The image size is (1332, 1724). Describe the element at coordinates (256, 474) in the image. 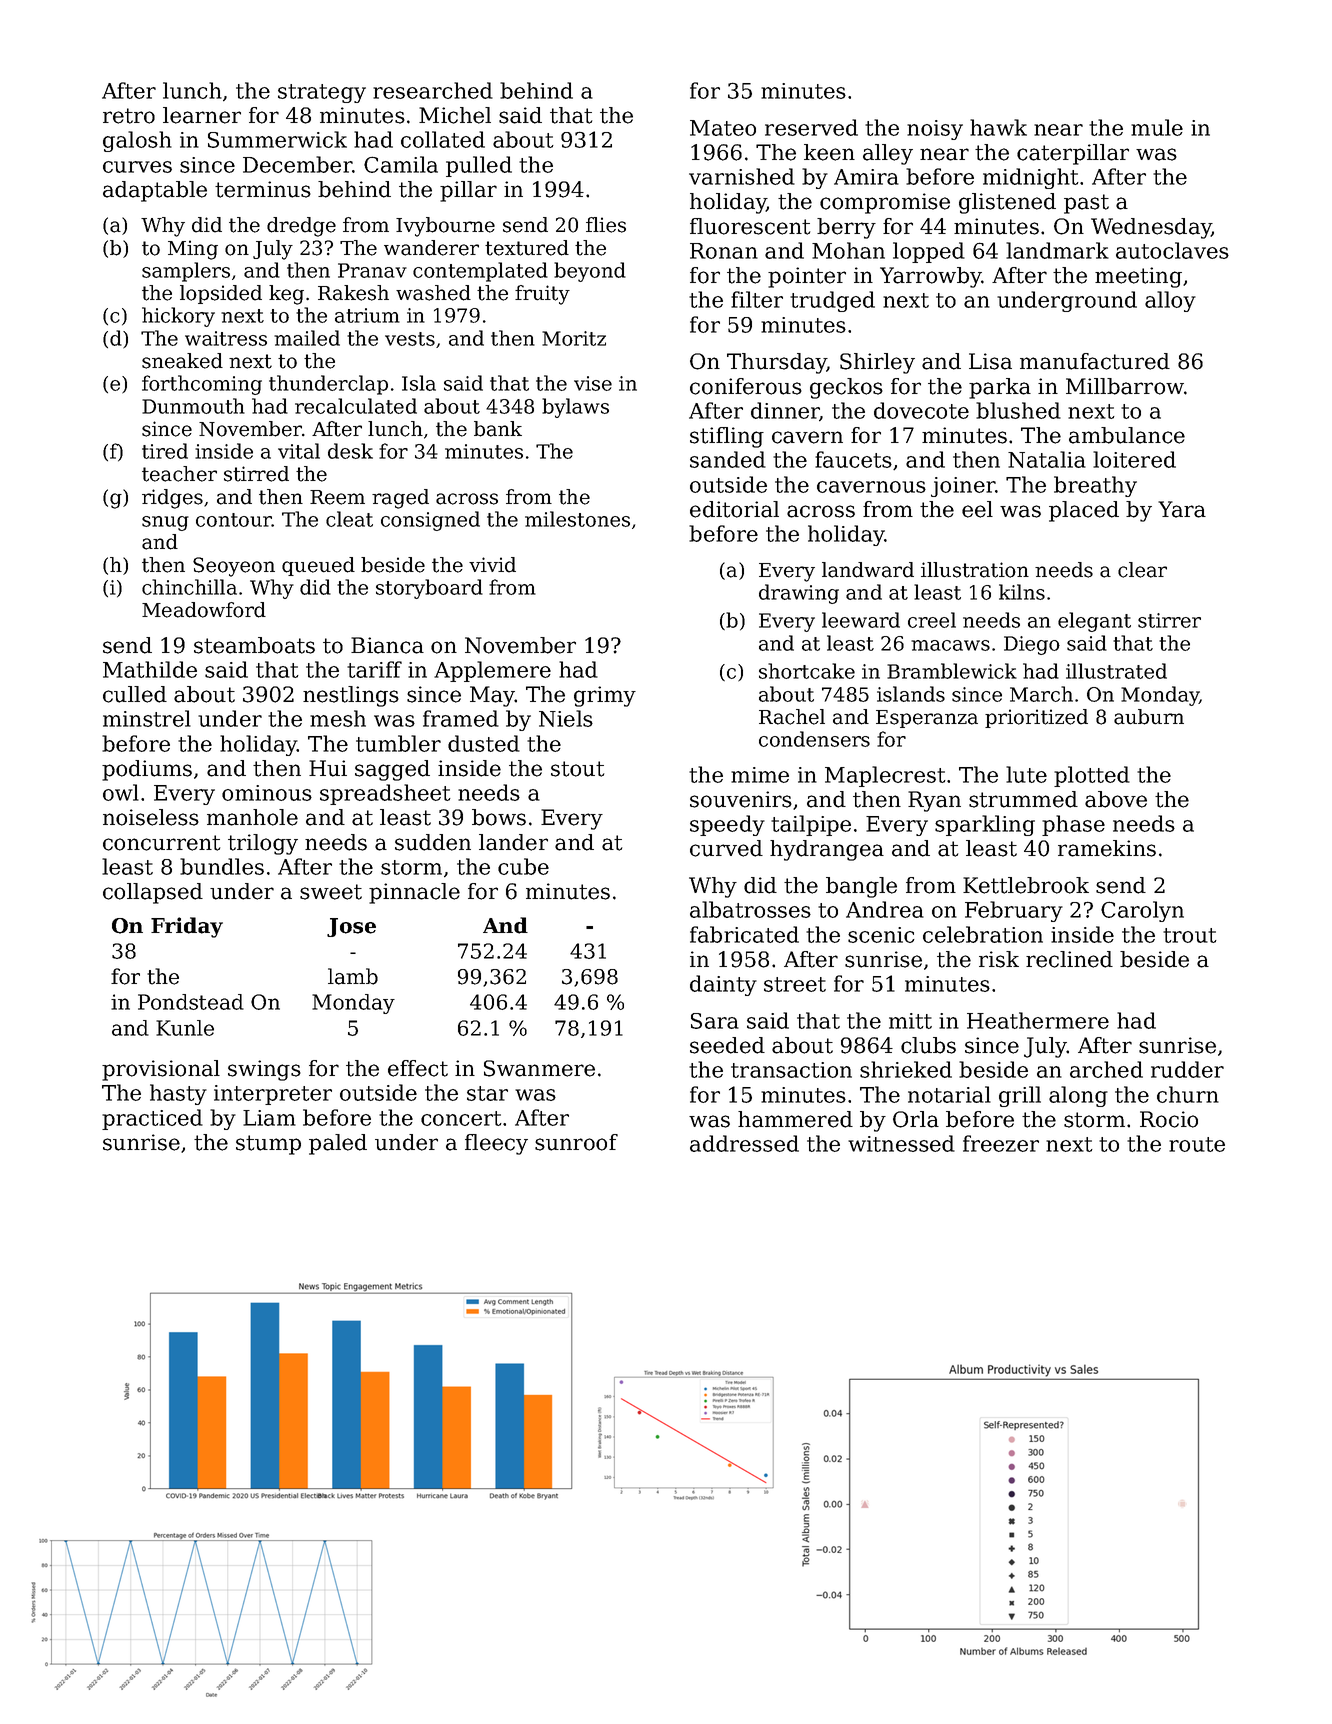

I see `stirred` at that location.
